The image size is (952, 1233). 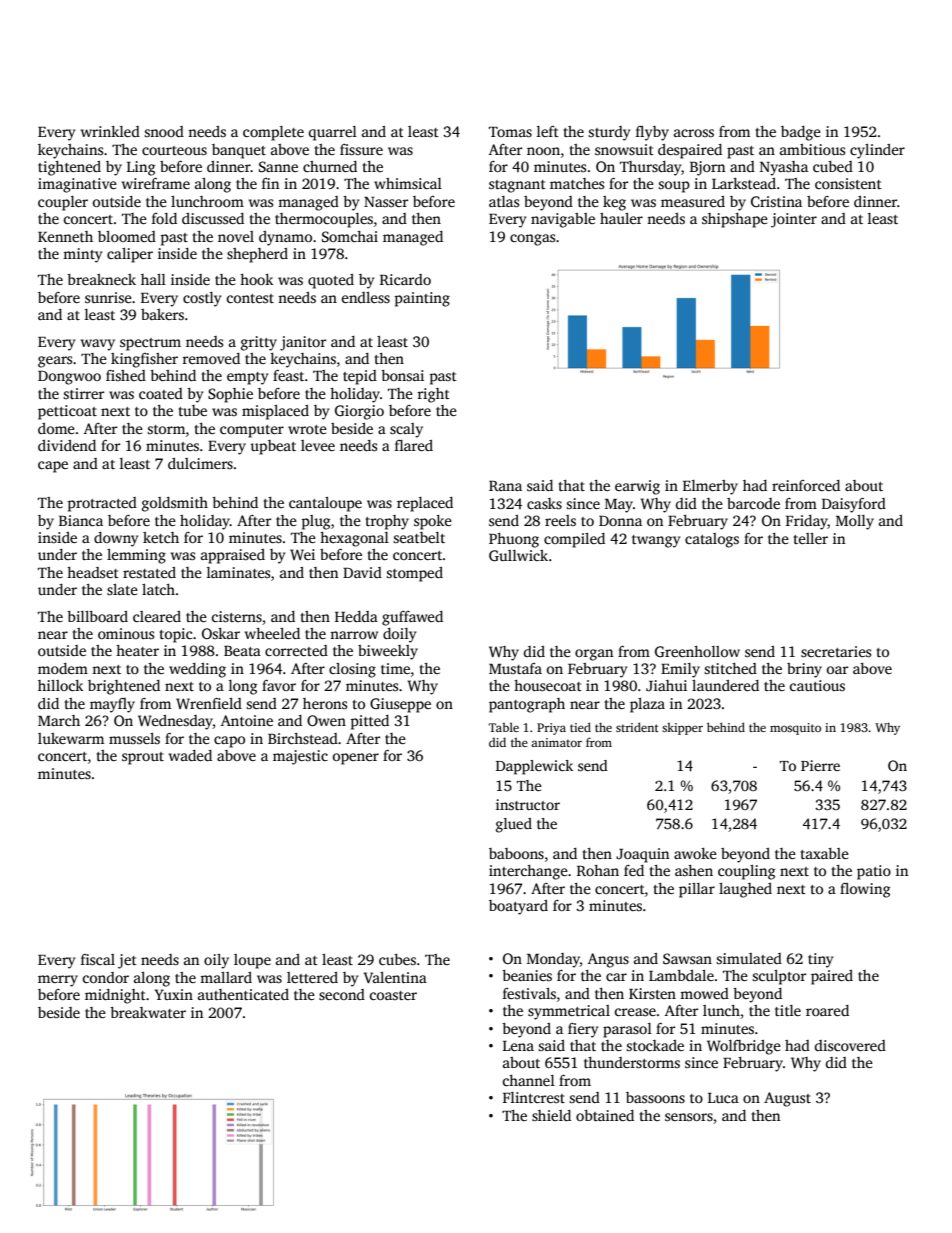 What do you see at coordinates (693, 201) in the screenshot?
I see `measured` at bounding box center [693, 201].
